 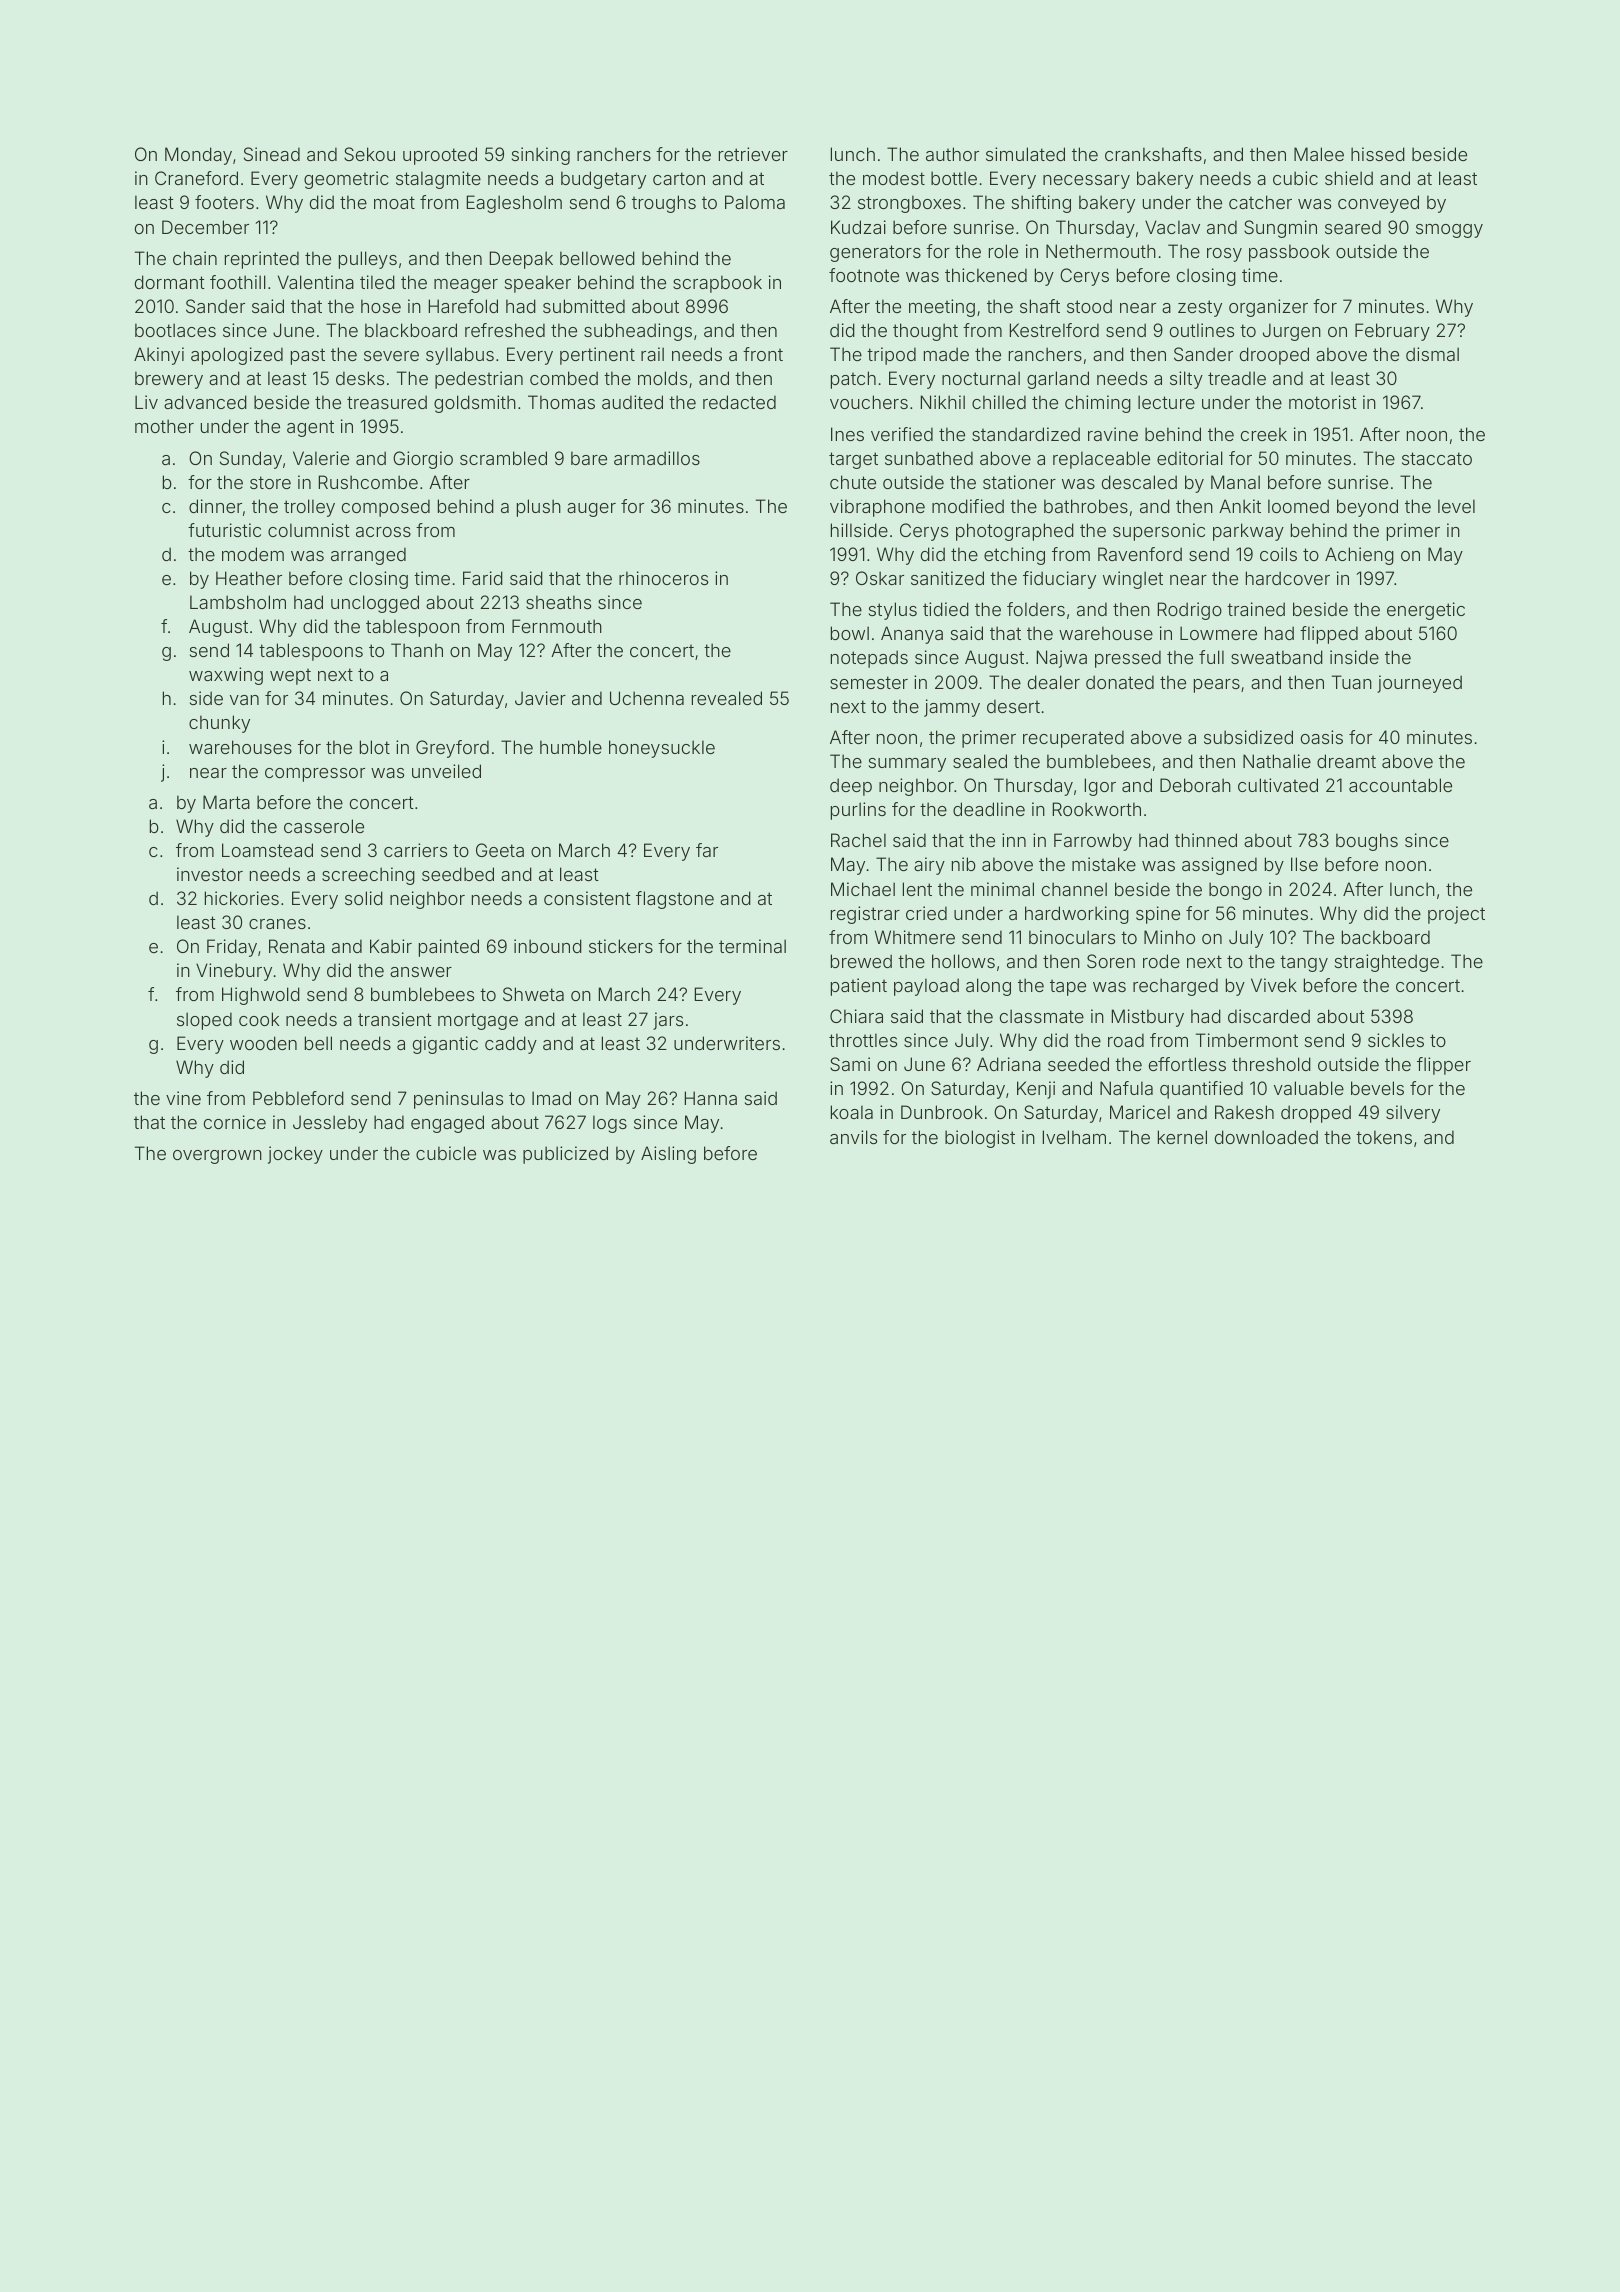 What do you see at coordinates (565, 1155) in the screenshot?
I see `publicized` at bounding box center [565, 1155].
